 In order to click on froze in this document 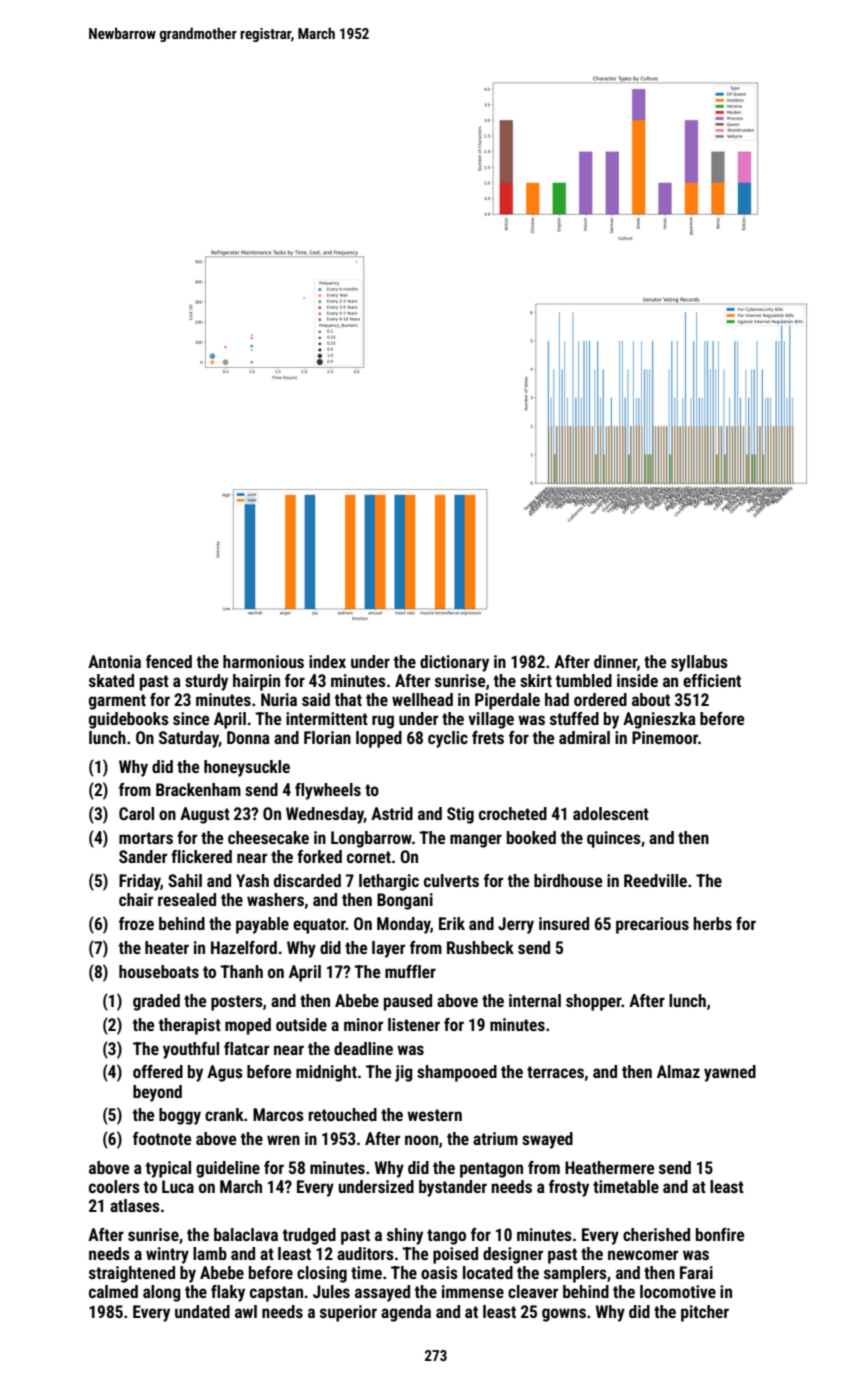, I will do `click(136, 923)`.
